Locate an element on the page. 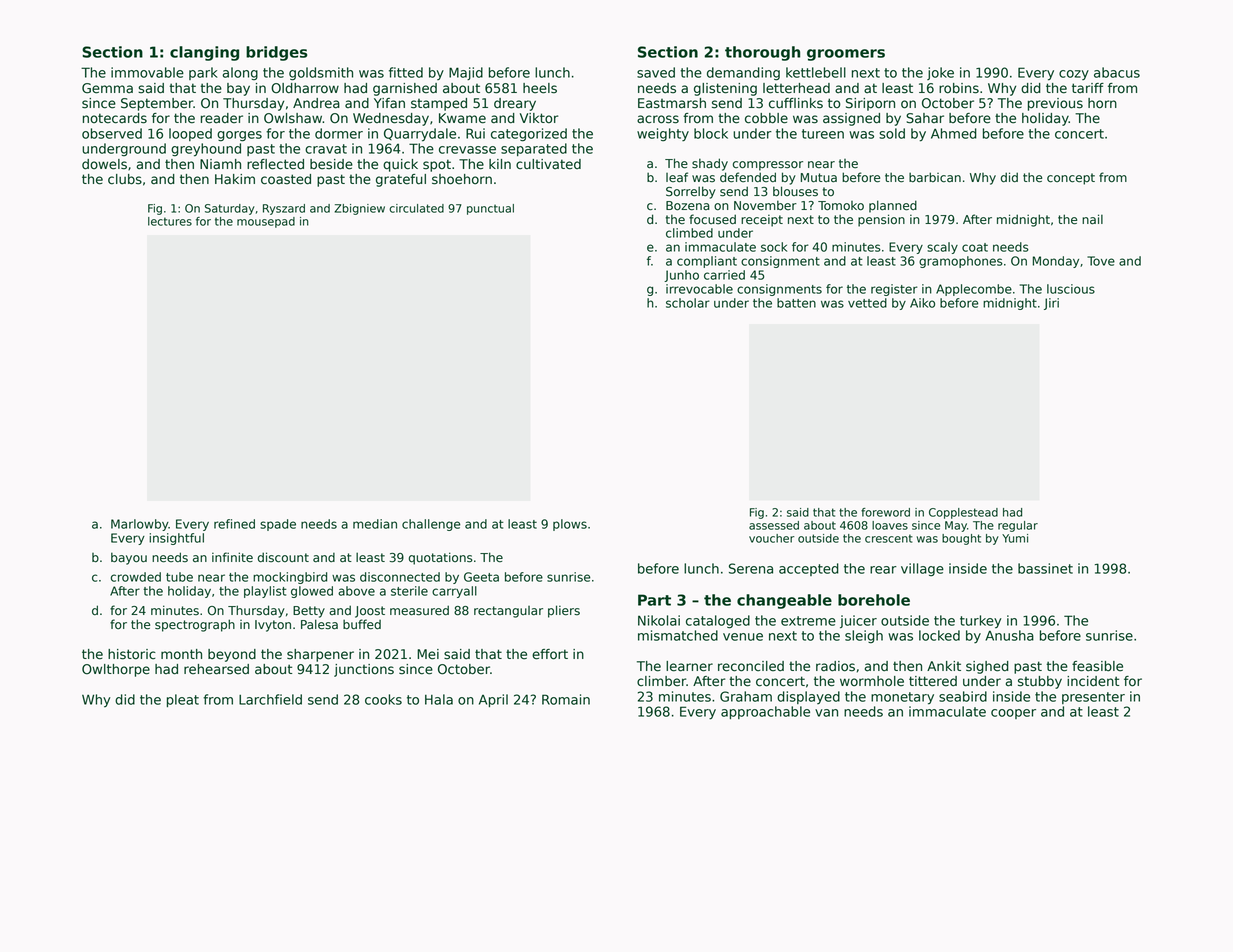 This page has height=952, width=1233. refined is located at coordinates (234, 524).
